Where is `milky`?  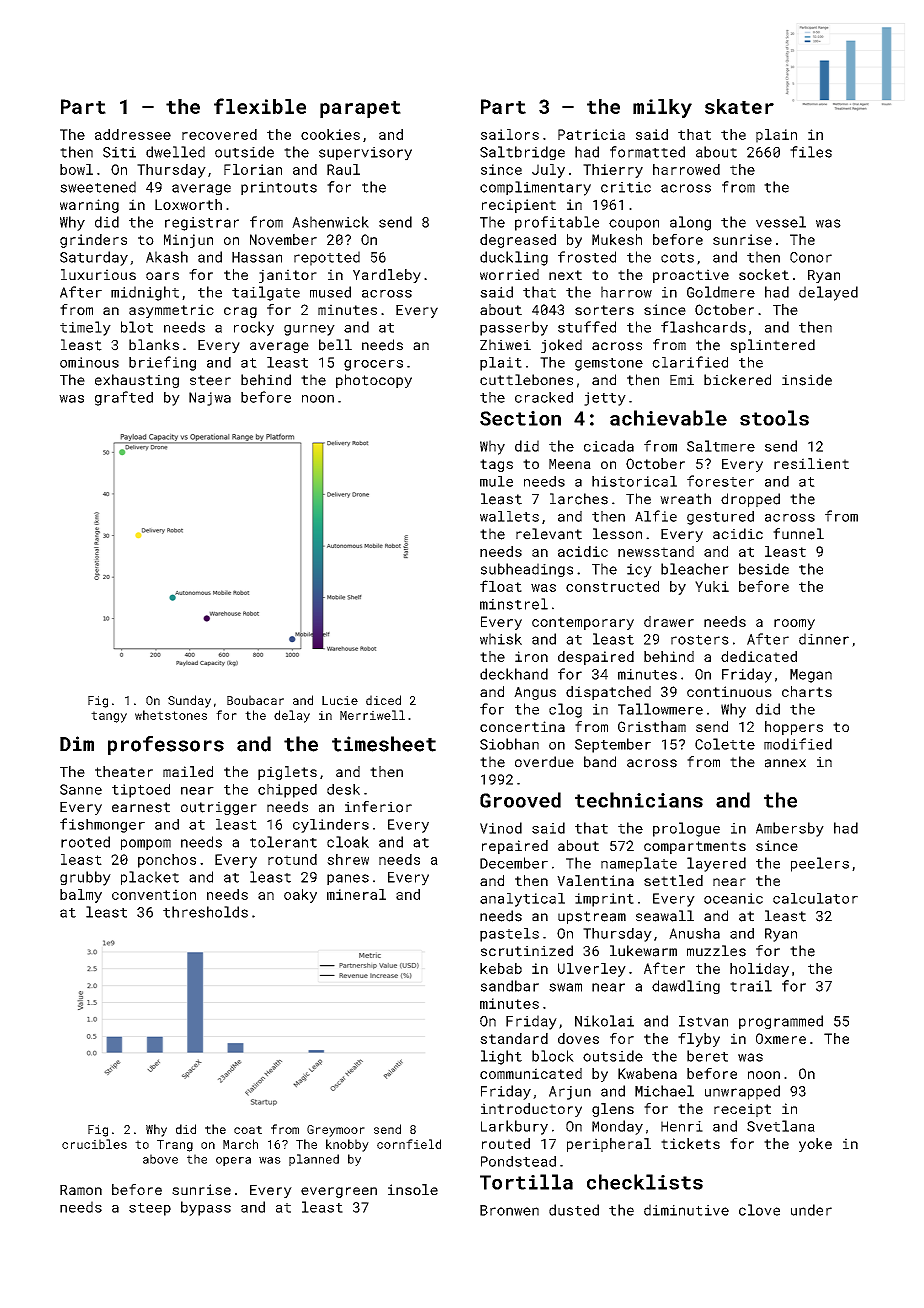 milky is located at coordinates (662, 108).
